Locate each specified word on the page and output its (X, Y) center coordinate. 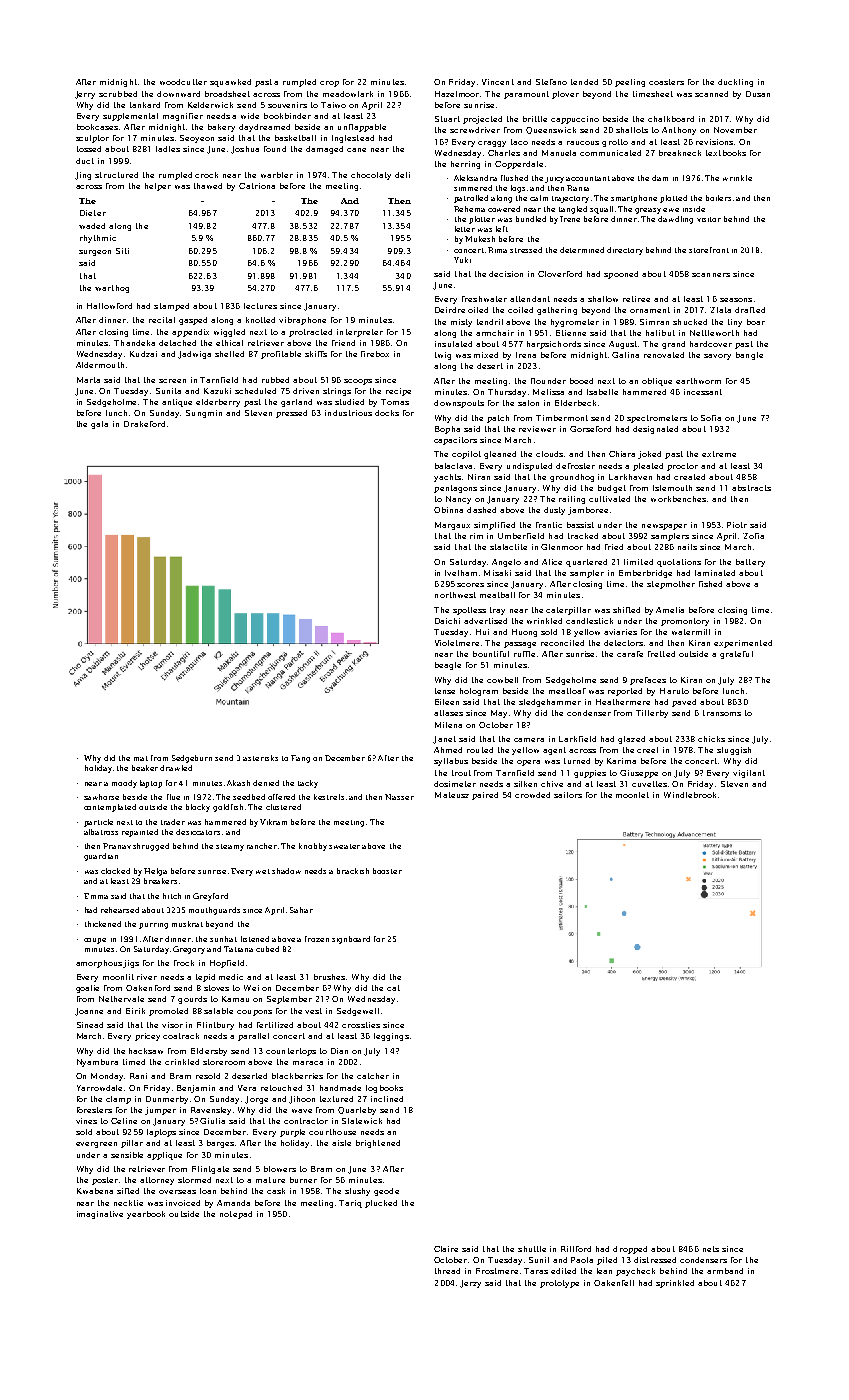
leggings (391, 1037)
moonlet (632, 795)
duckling (735, 83)
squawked (230, 83)
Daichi (447, 621)
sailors (568, 795)
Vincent (498, 82)
